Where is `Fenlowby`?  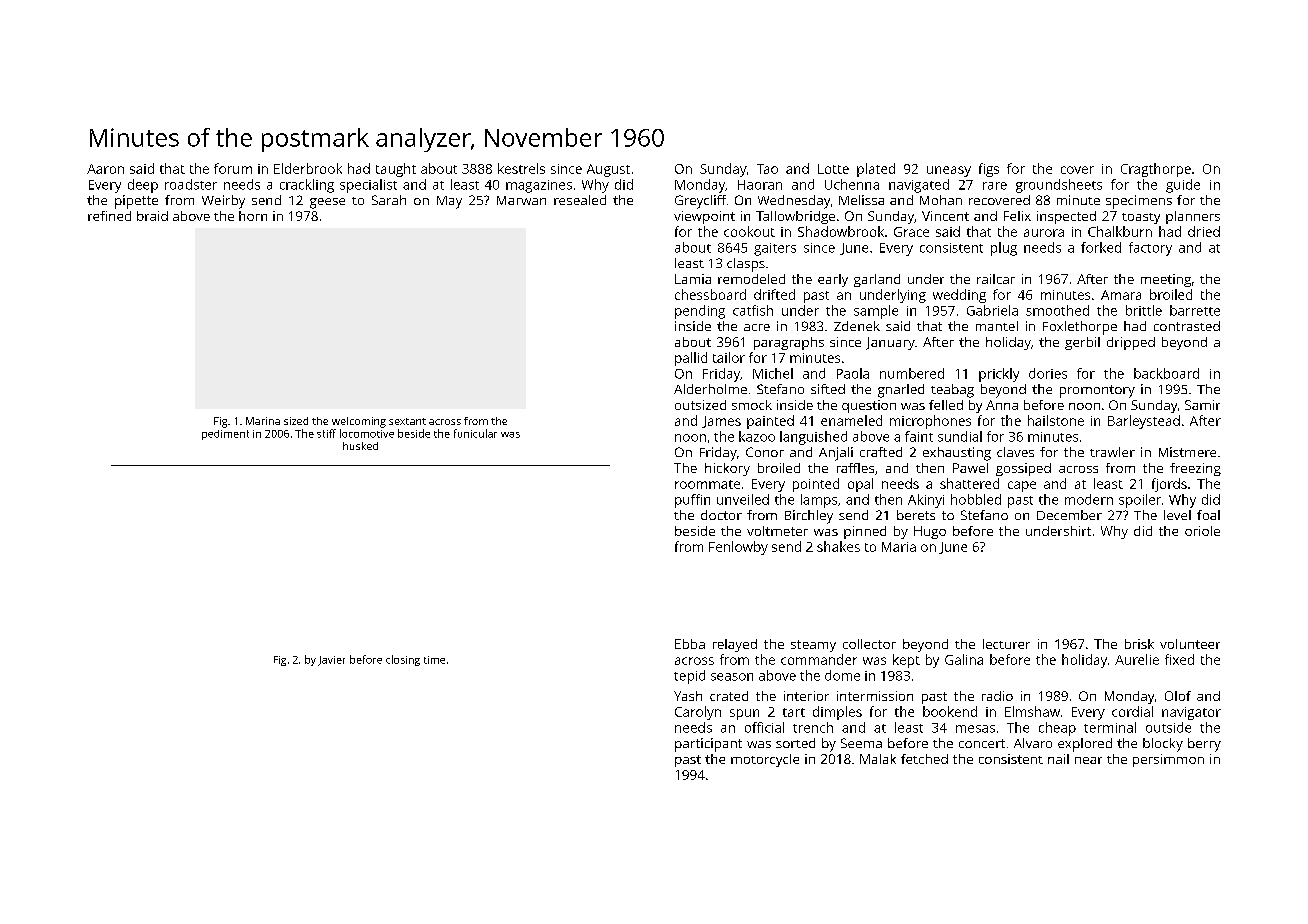 Fenlowby is located at coordinates (738, 548).
